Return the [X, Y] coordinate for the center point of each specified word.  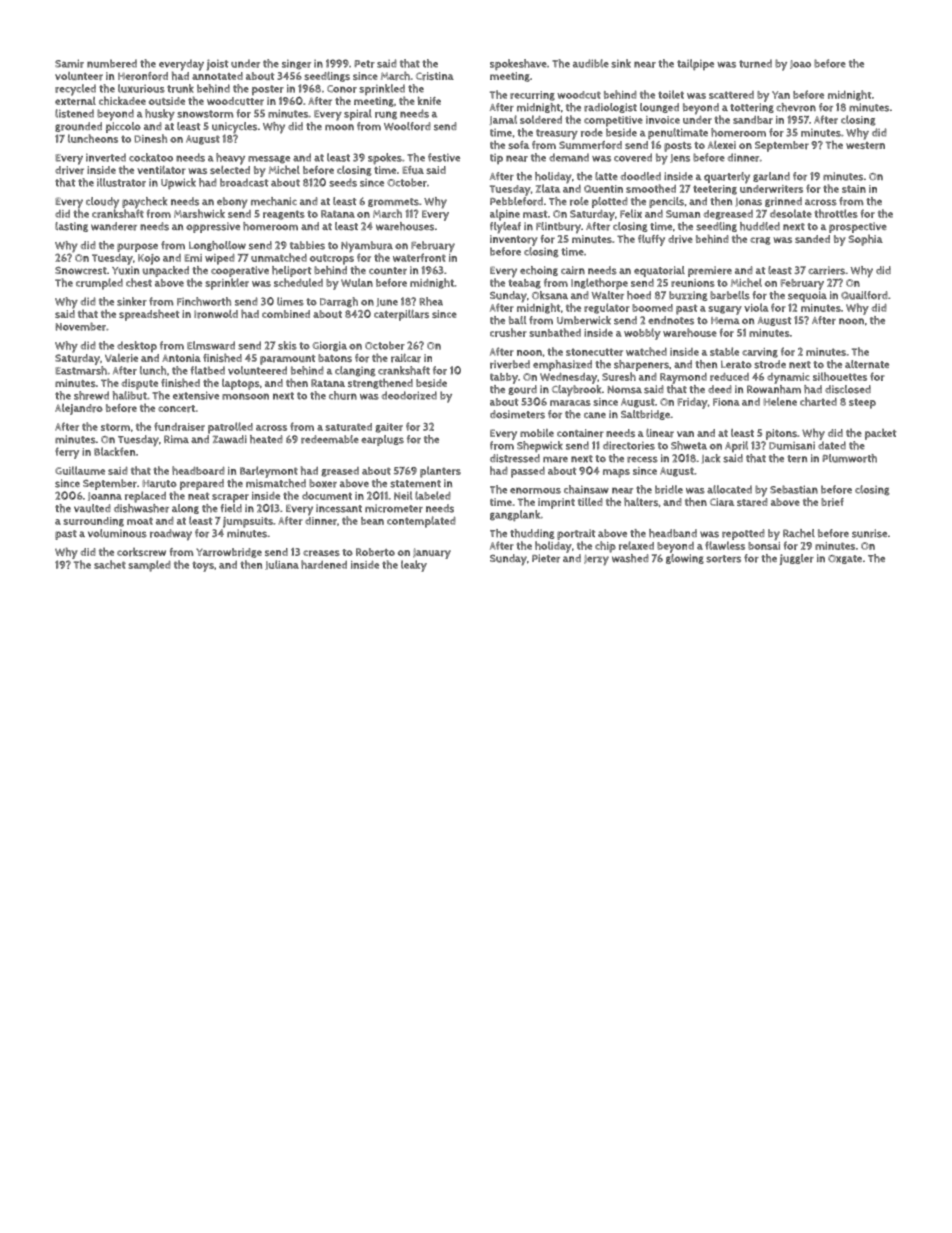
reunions [693, 283]
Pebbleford [516, 201]
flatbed [207, 370]
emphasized [562, 365]
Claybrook [576, 391]
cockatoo [151, 157]
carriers [826, 270]
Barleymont [269, 472]
